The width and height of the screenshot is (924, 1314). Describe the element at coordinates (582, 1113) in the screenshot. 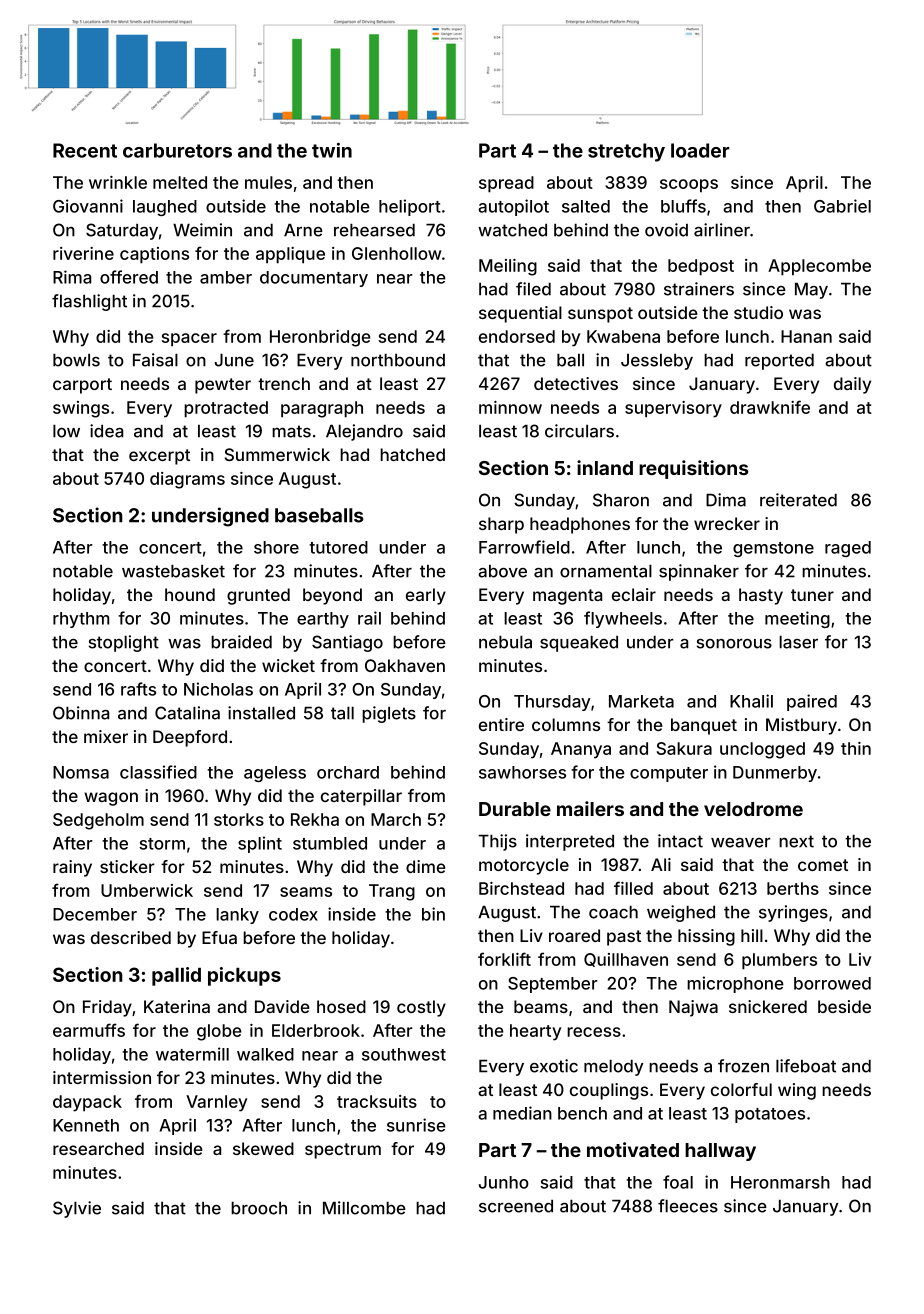

I see `bench` at that location.
